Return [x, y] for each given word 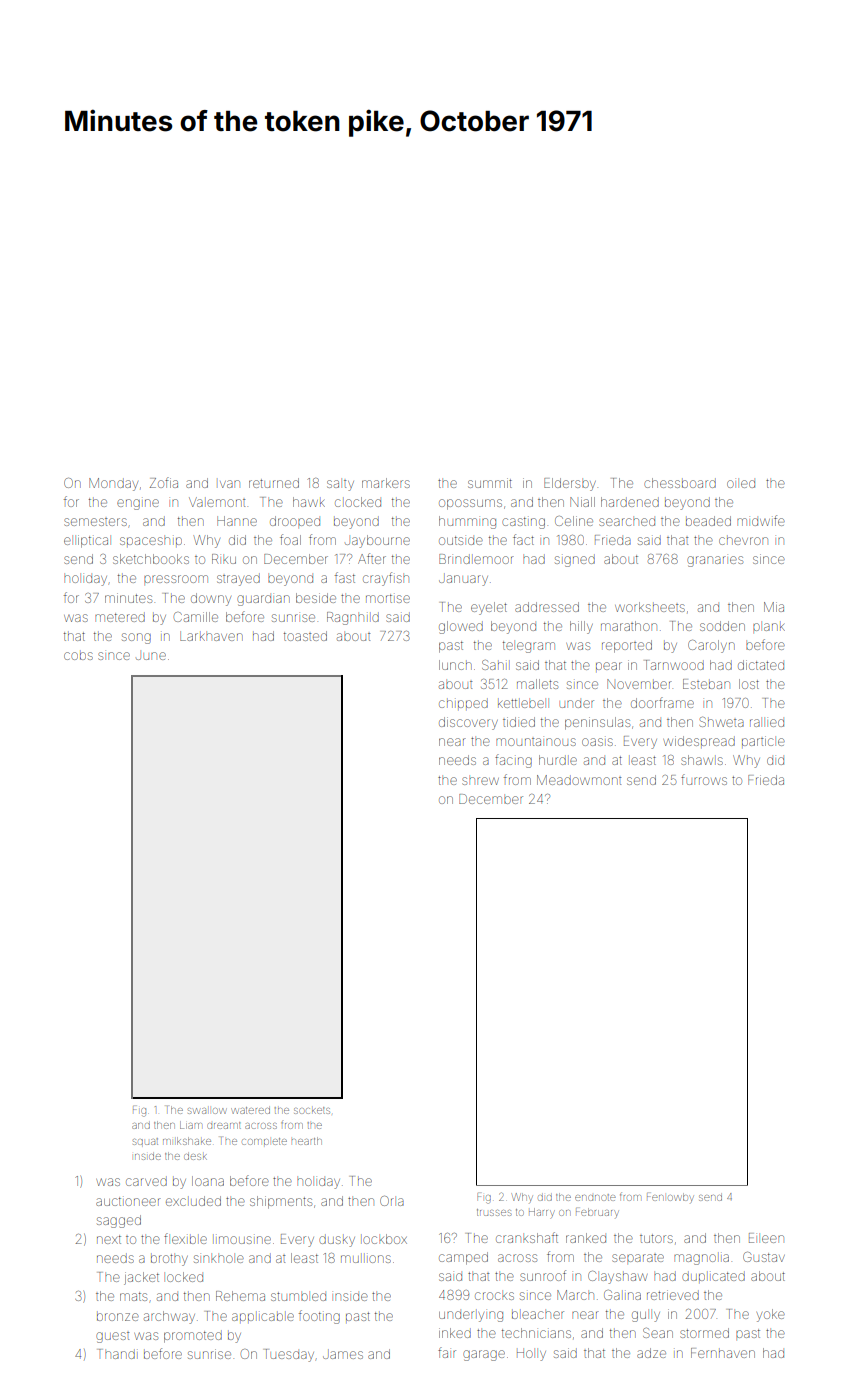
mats [133, 1296]
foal [290, 539]
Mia [774, 607]
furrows [704, 779]
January [463, 579]
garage [484, 1355]
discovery [468, 723]
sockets [312, 1110]
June [151, 656]
